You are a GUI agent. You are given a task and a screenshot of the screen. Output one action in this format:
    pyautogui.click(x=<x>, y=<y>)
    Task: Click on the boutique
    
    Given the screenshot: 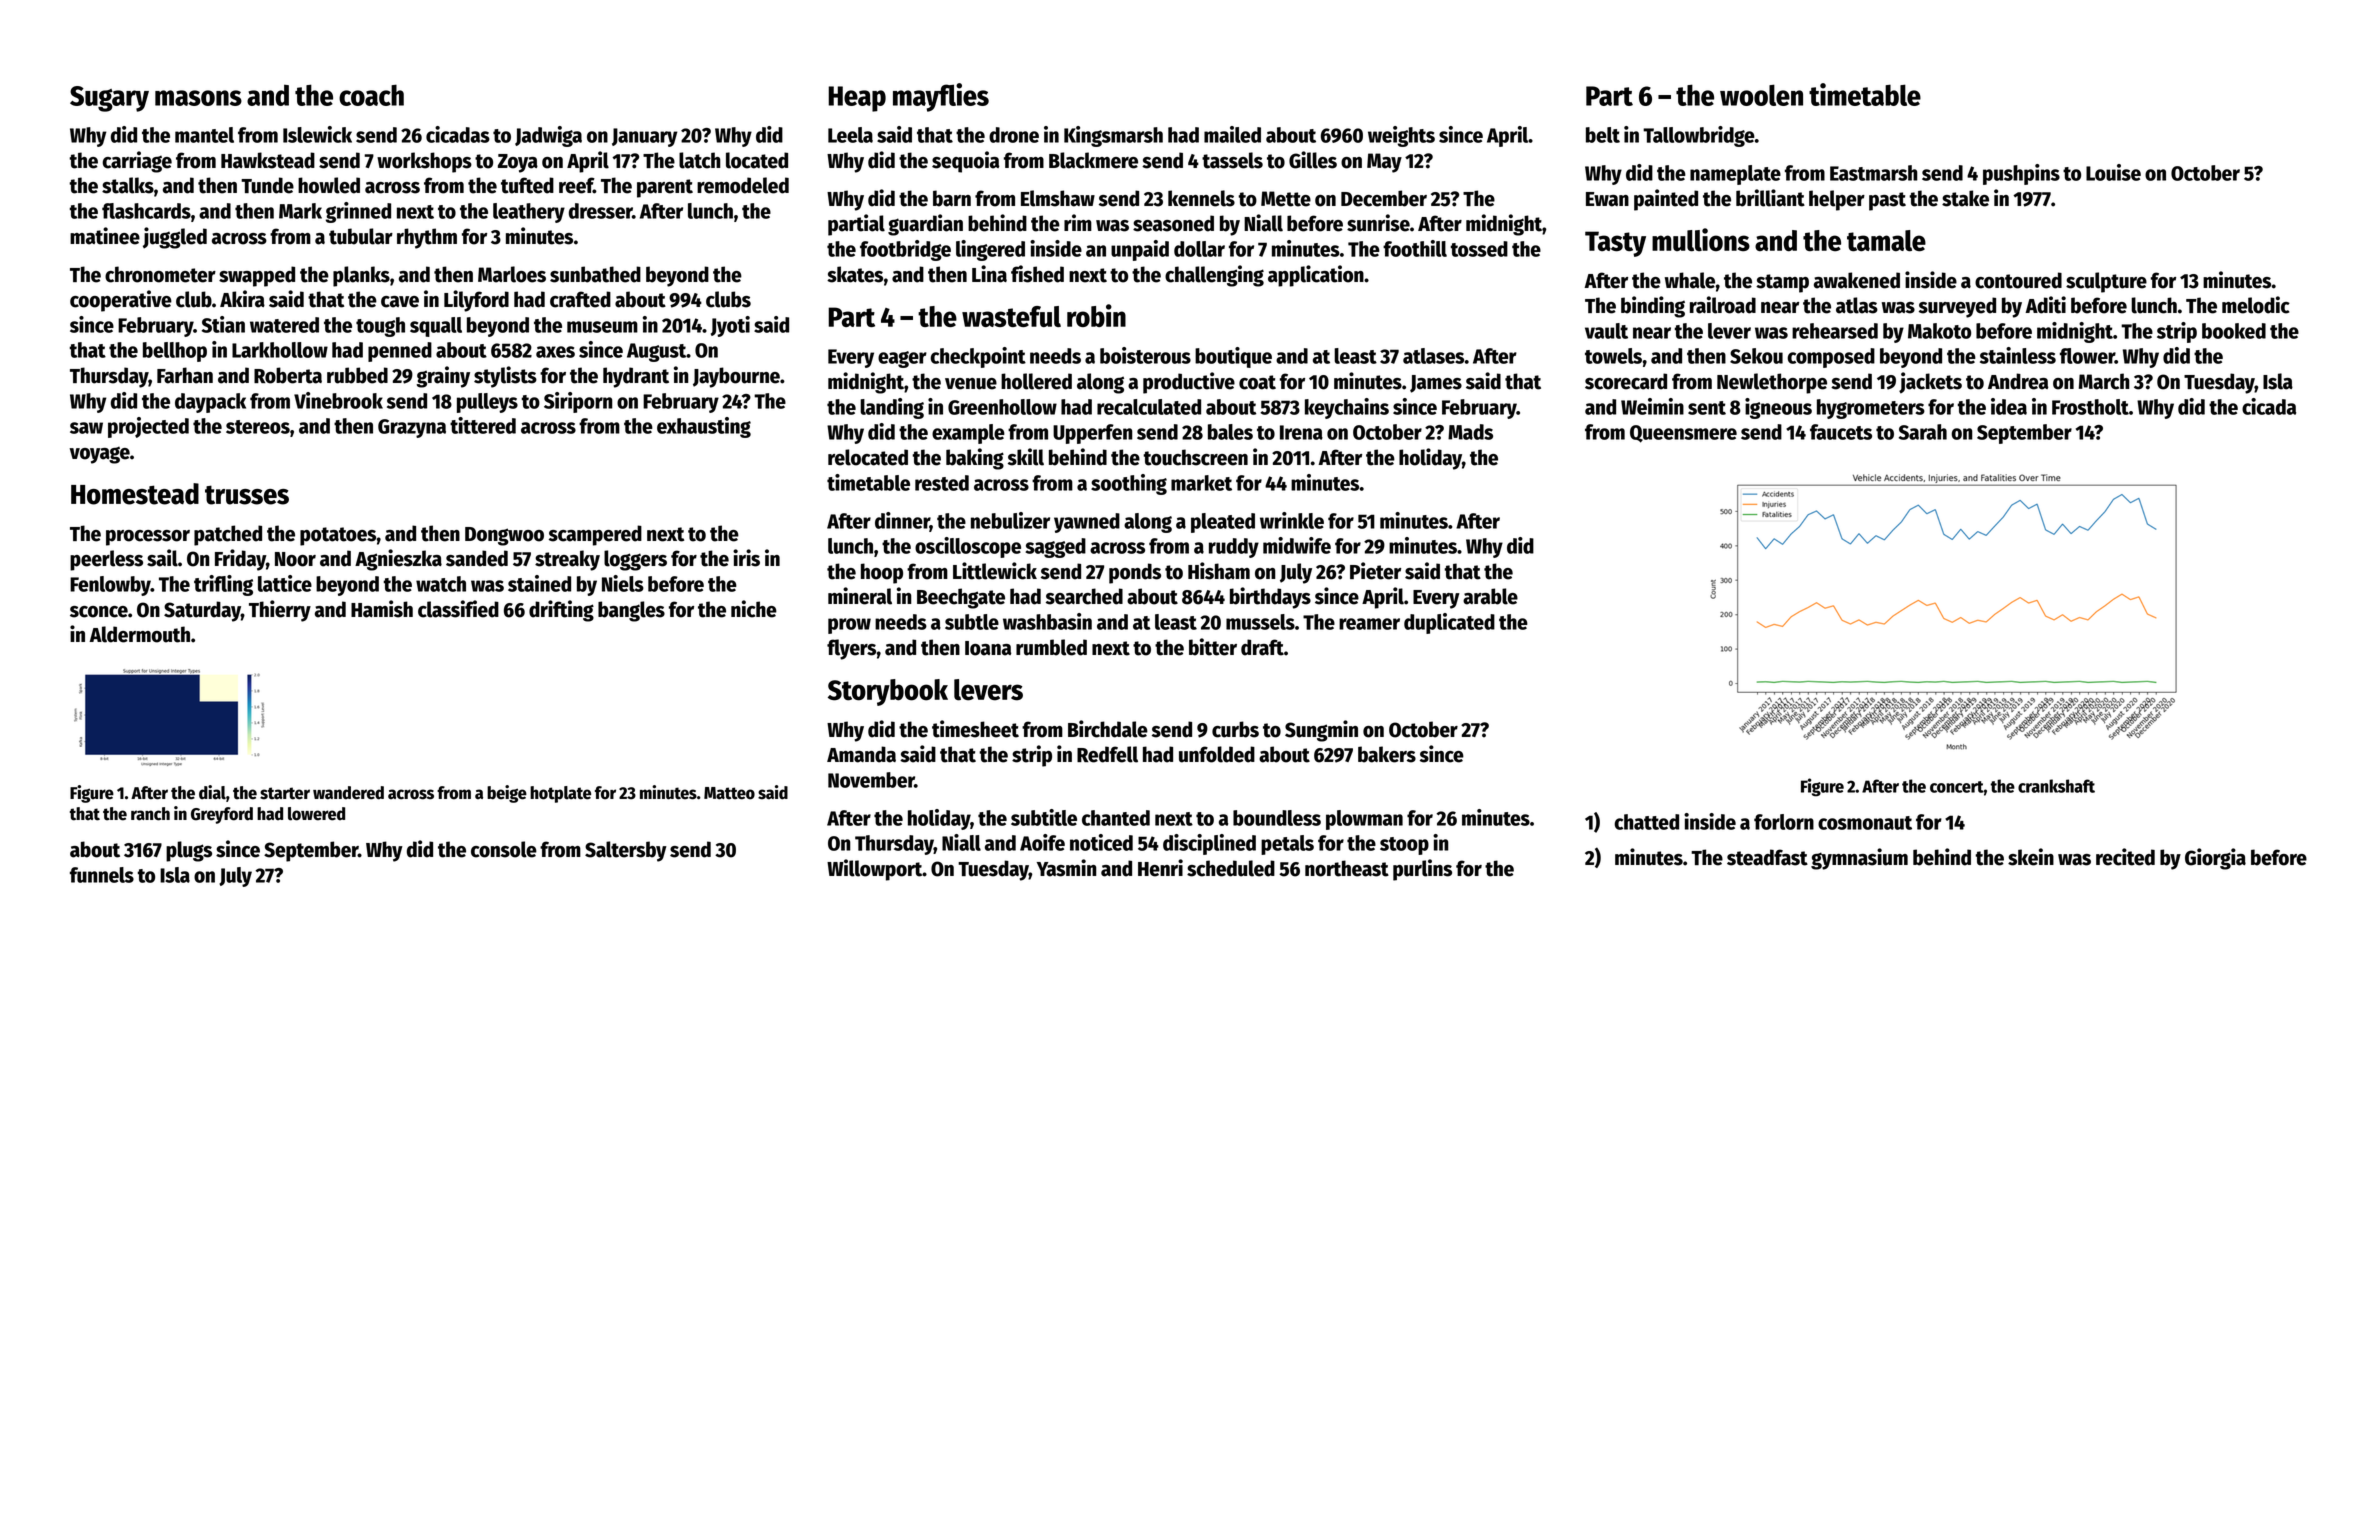 What is the action you would take?
    pyautogui.click(x=1233, y=357)
